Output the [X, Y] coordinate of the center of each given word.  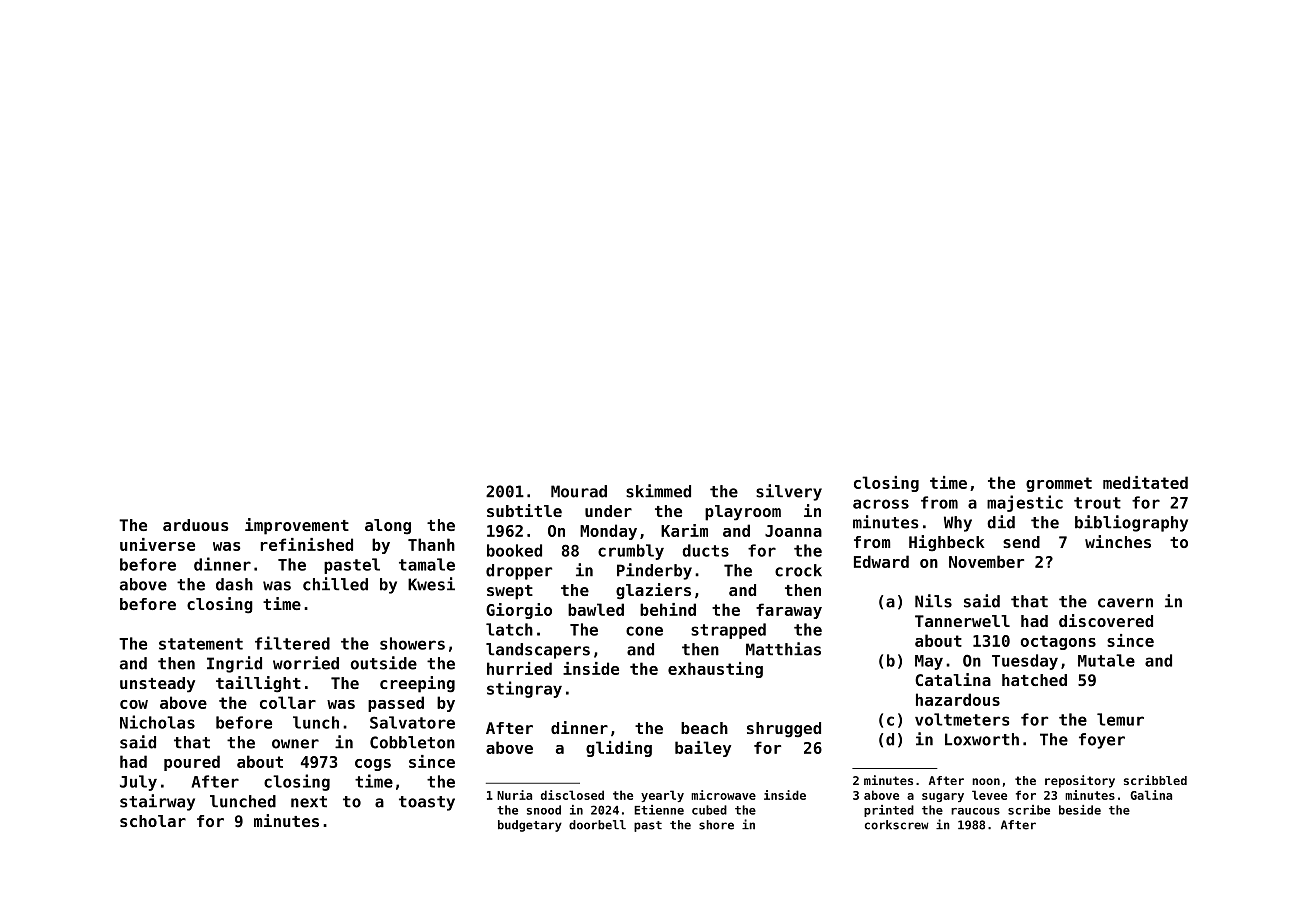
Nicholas [157, 722]
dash [234, 584]
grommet [1059, 484]
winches [1118, 541]
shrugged [784, 730]
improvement [297, 526]
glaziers [653, 591]
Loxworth [982, 739]
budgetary [530, 826]
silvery [789, 492]
